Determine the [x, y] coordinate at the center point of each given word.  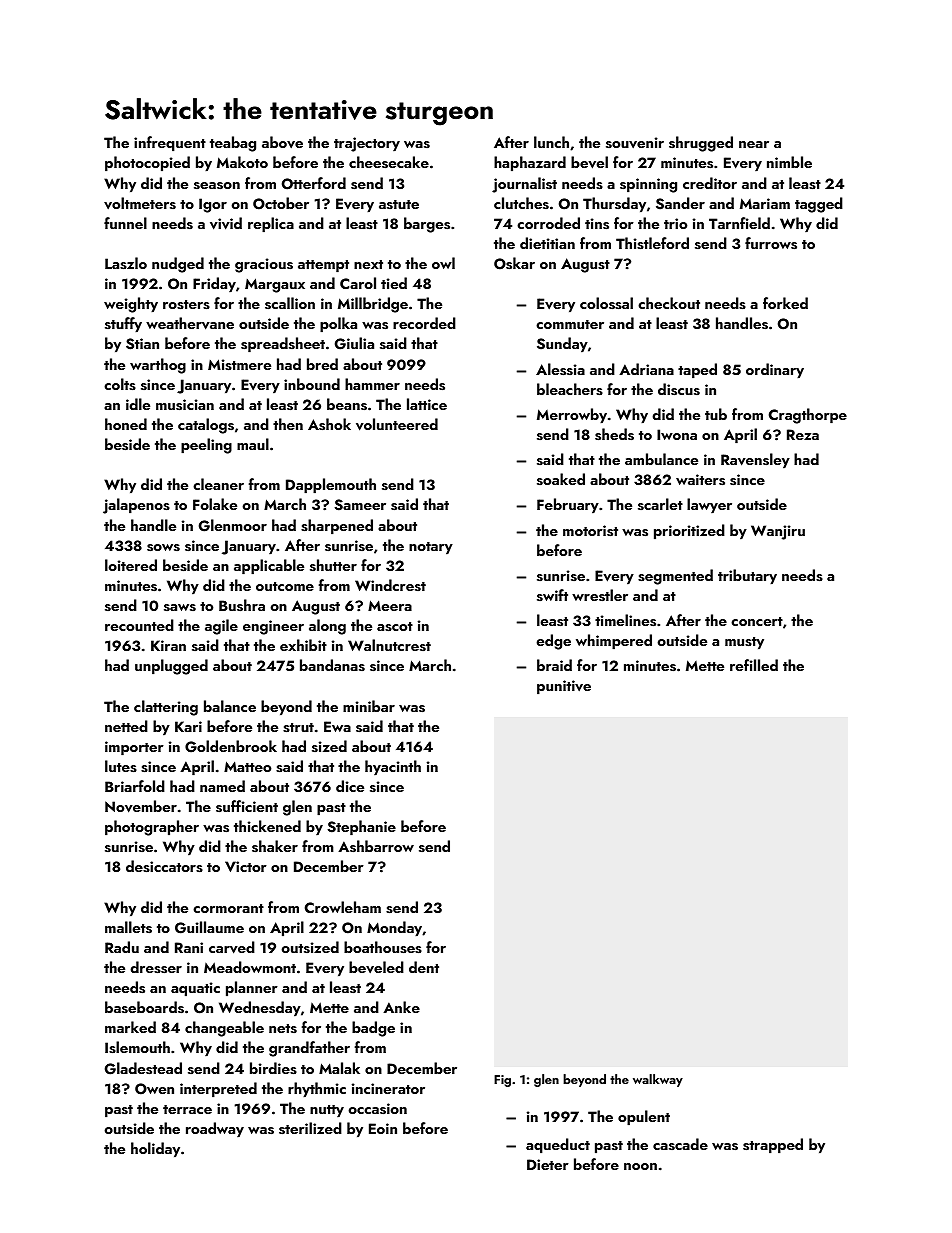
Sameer [360, 505]
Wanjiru [778, 532]
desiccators [164, 866]
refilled [754, 665]
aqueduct [558, 1146]
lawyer [709, 506]
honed [126, 424]
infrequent [170, 144]
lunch [551, 142]
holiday [155, 1150]
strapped [773, 1146]
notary [431, 548]
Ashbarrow [376, 846]
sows [163, 548]
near [754, 144]
